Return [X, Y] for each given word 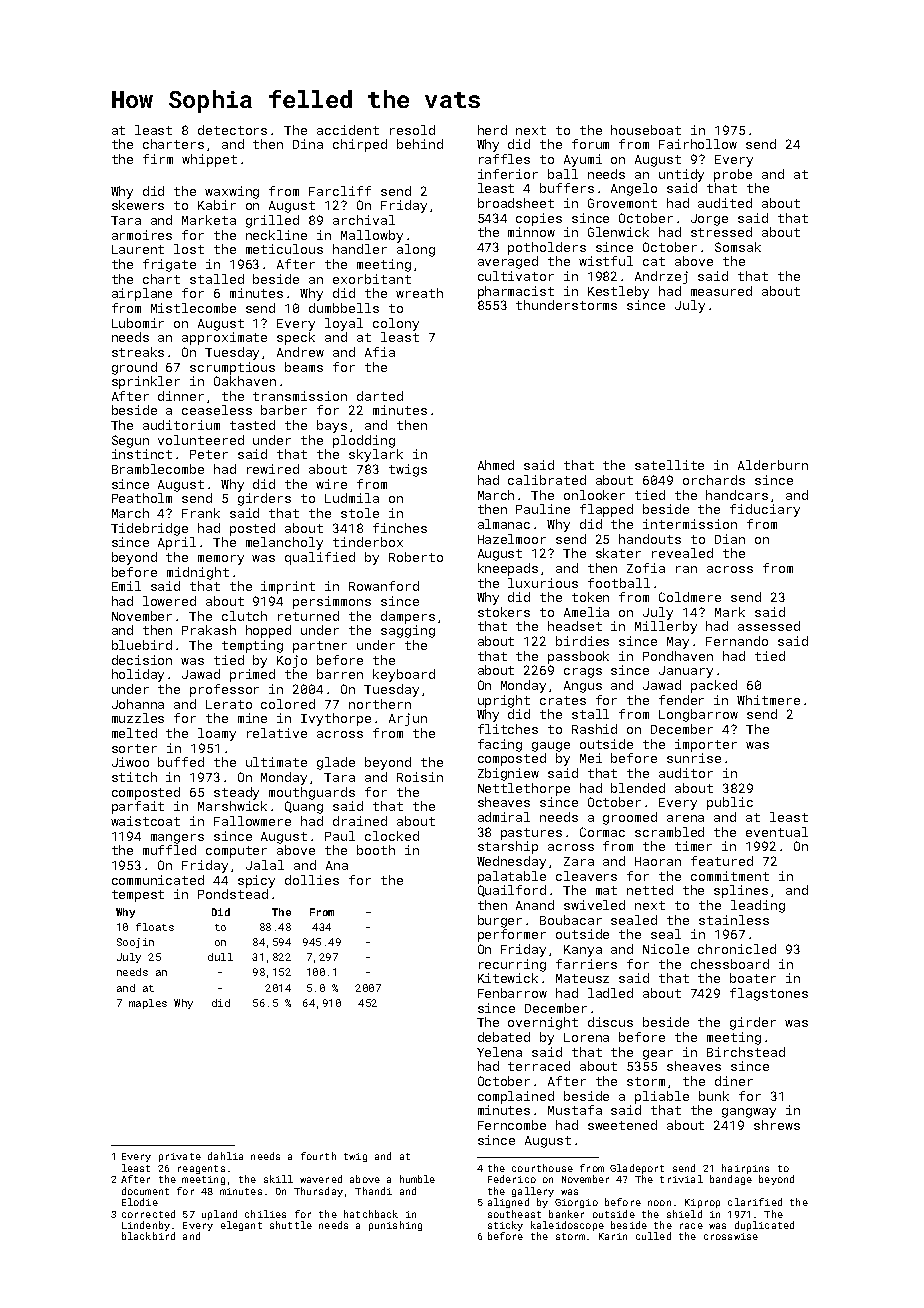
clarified [755, 1202]
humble [417, 1179]
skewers [138, 205]
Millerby [666, 627]
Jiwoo [130, 762]
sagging [408, 631]
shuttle [291, 1225]
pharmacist [516, 292]
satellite [669, 465]
